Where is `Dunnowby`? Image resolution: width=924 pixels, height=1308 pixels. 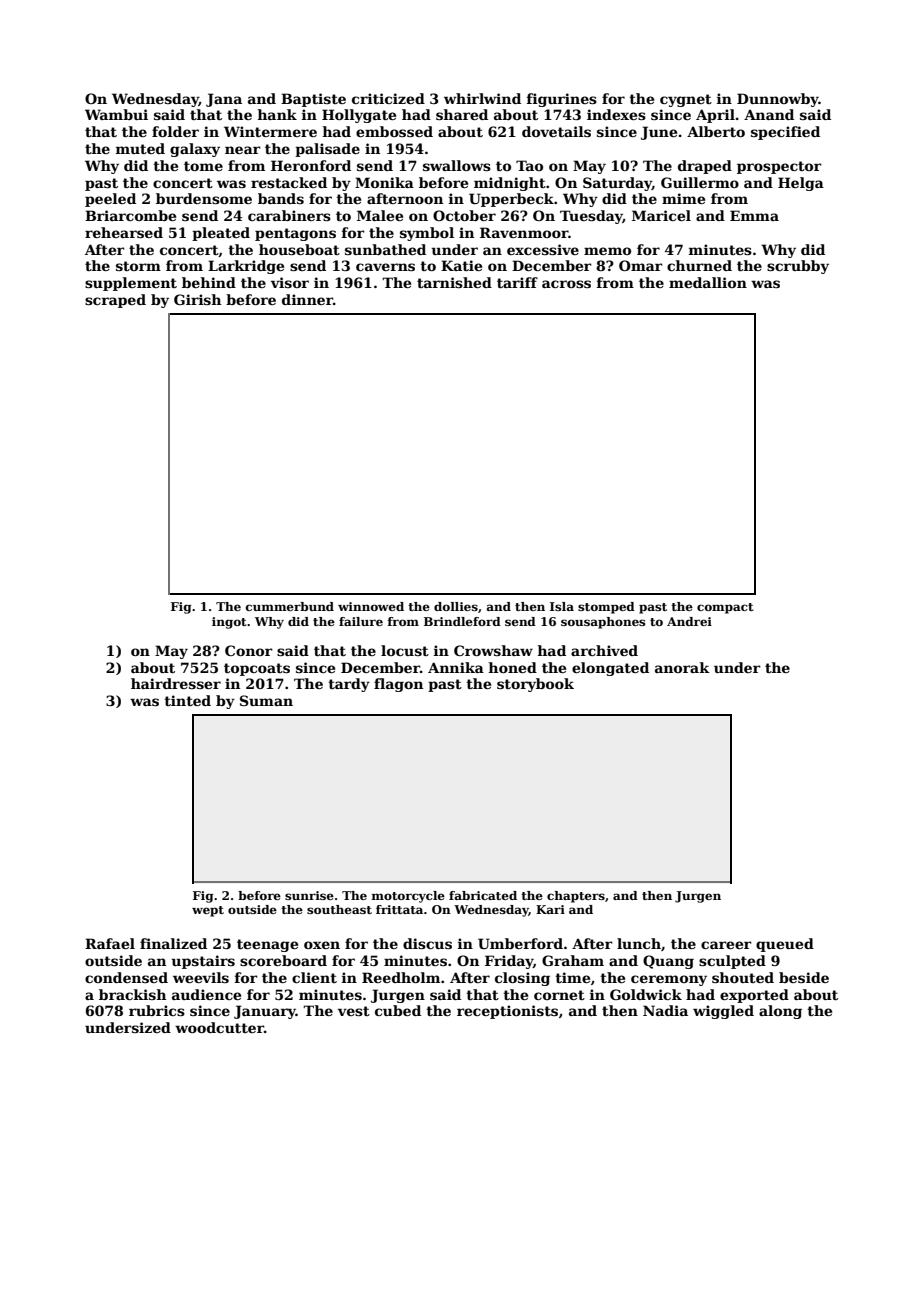 Dunnowby is located at coordinates (778, 100).
